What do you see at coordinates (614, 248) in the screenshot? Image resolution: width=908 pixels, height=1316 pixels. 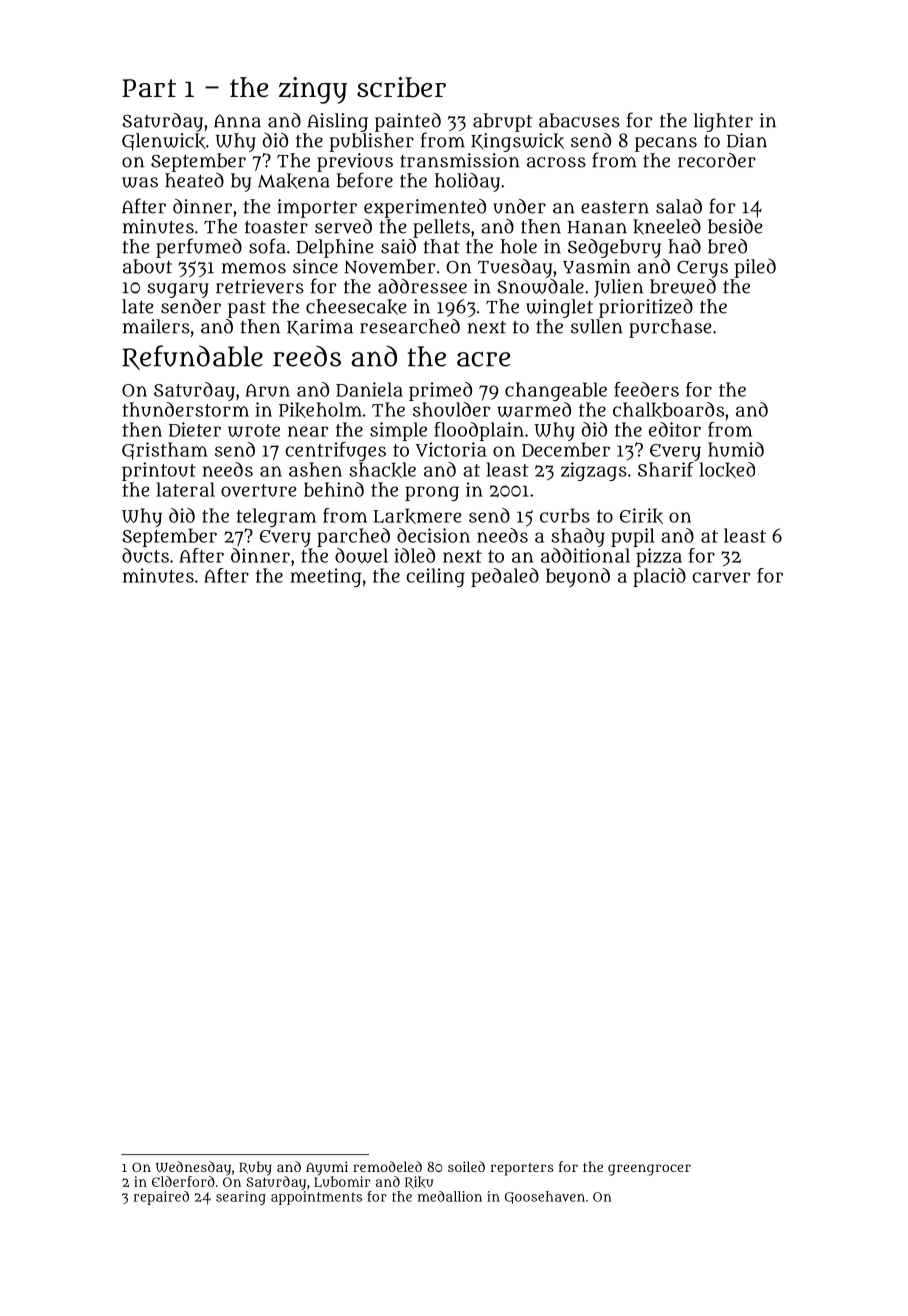 I see `Sedgebury` at bounding box center [614, 248].
